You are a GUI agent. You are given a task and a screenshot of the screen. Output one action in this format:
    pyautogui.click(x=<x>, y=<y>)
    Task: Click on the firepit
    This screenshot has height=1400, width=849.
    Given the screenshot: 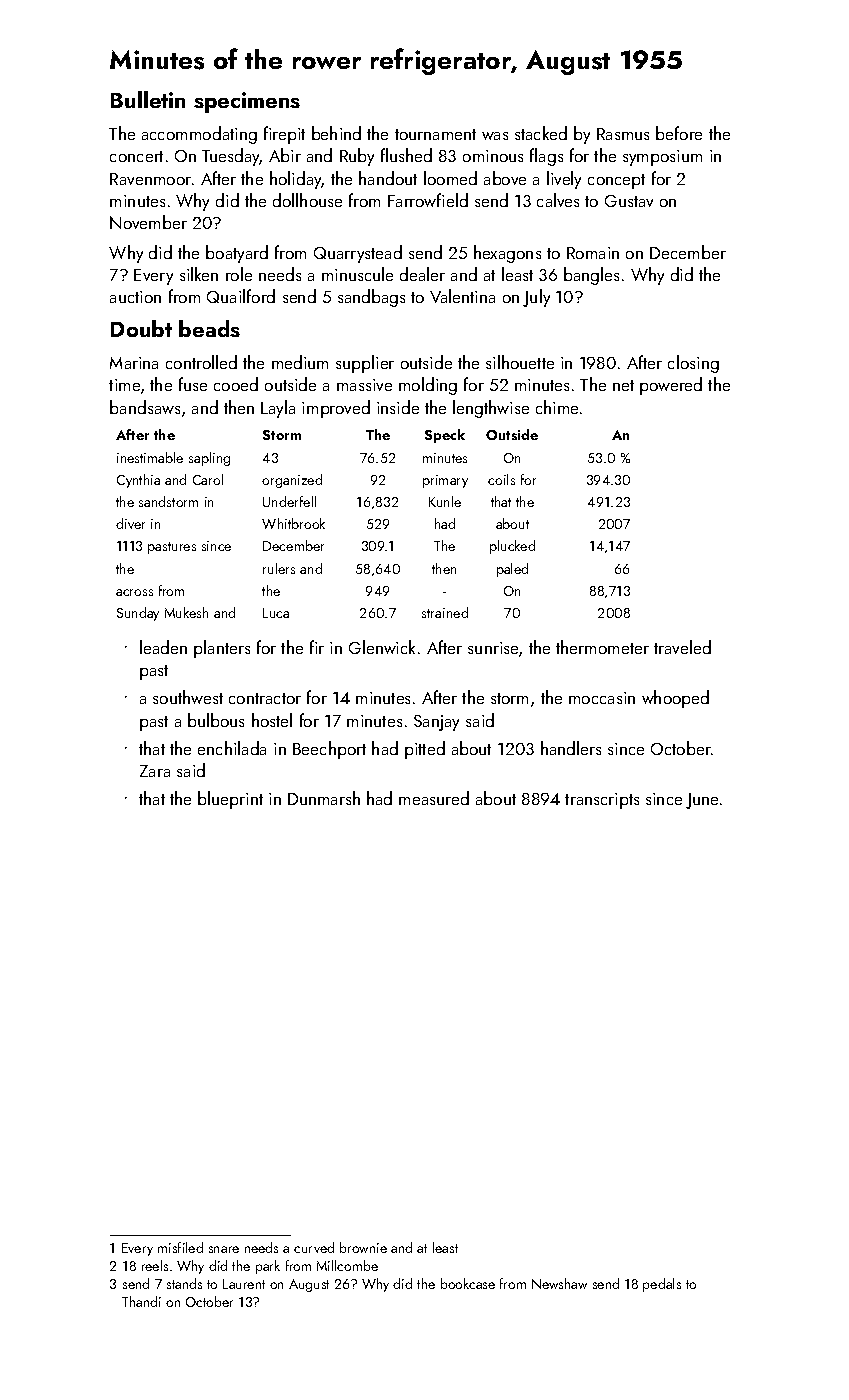 What is the action you would take?
    pyautogui.click(x=284, y=135)
